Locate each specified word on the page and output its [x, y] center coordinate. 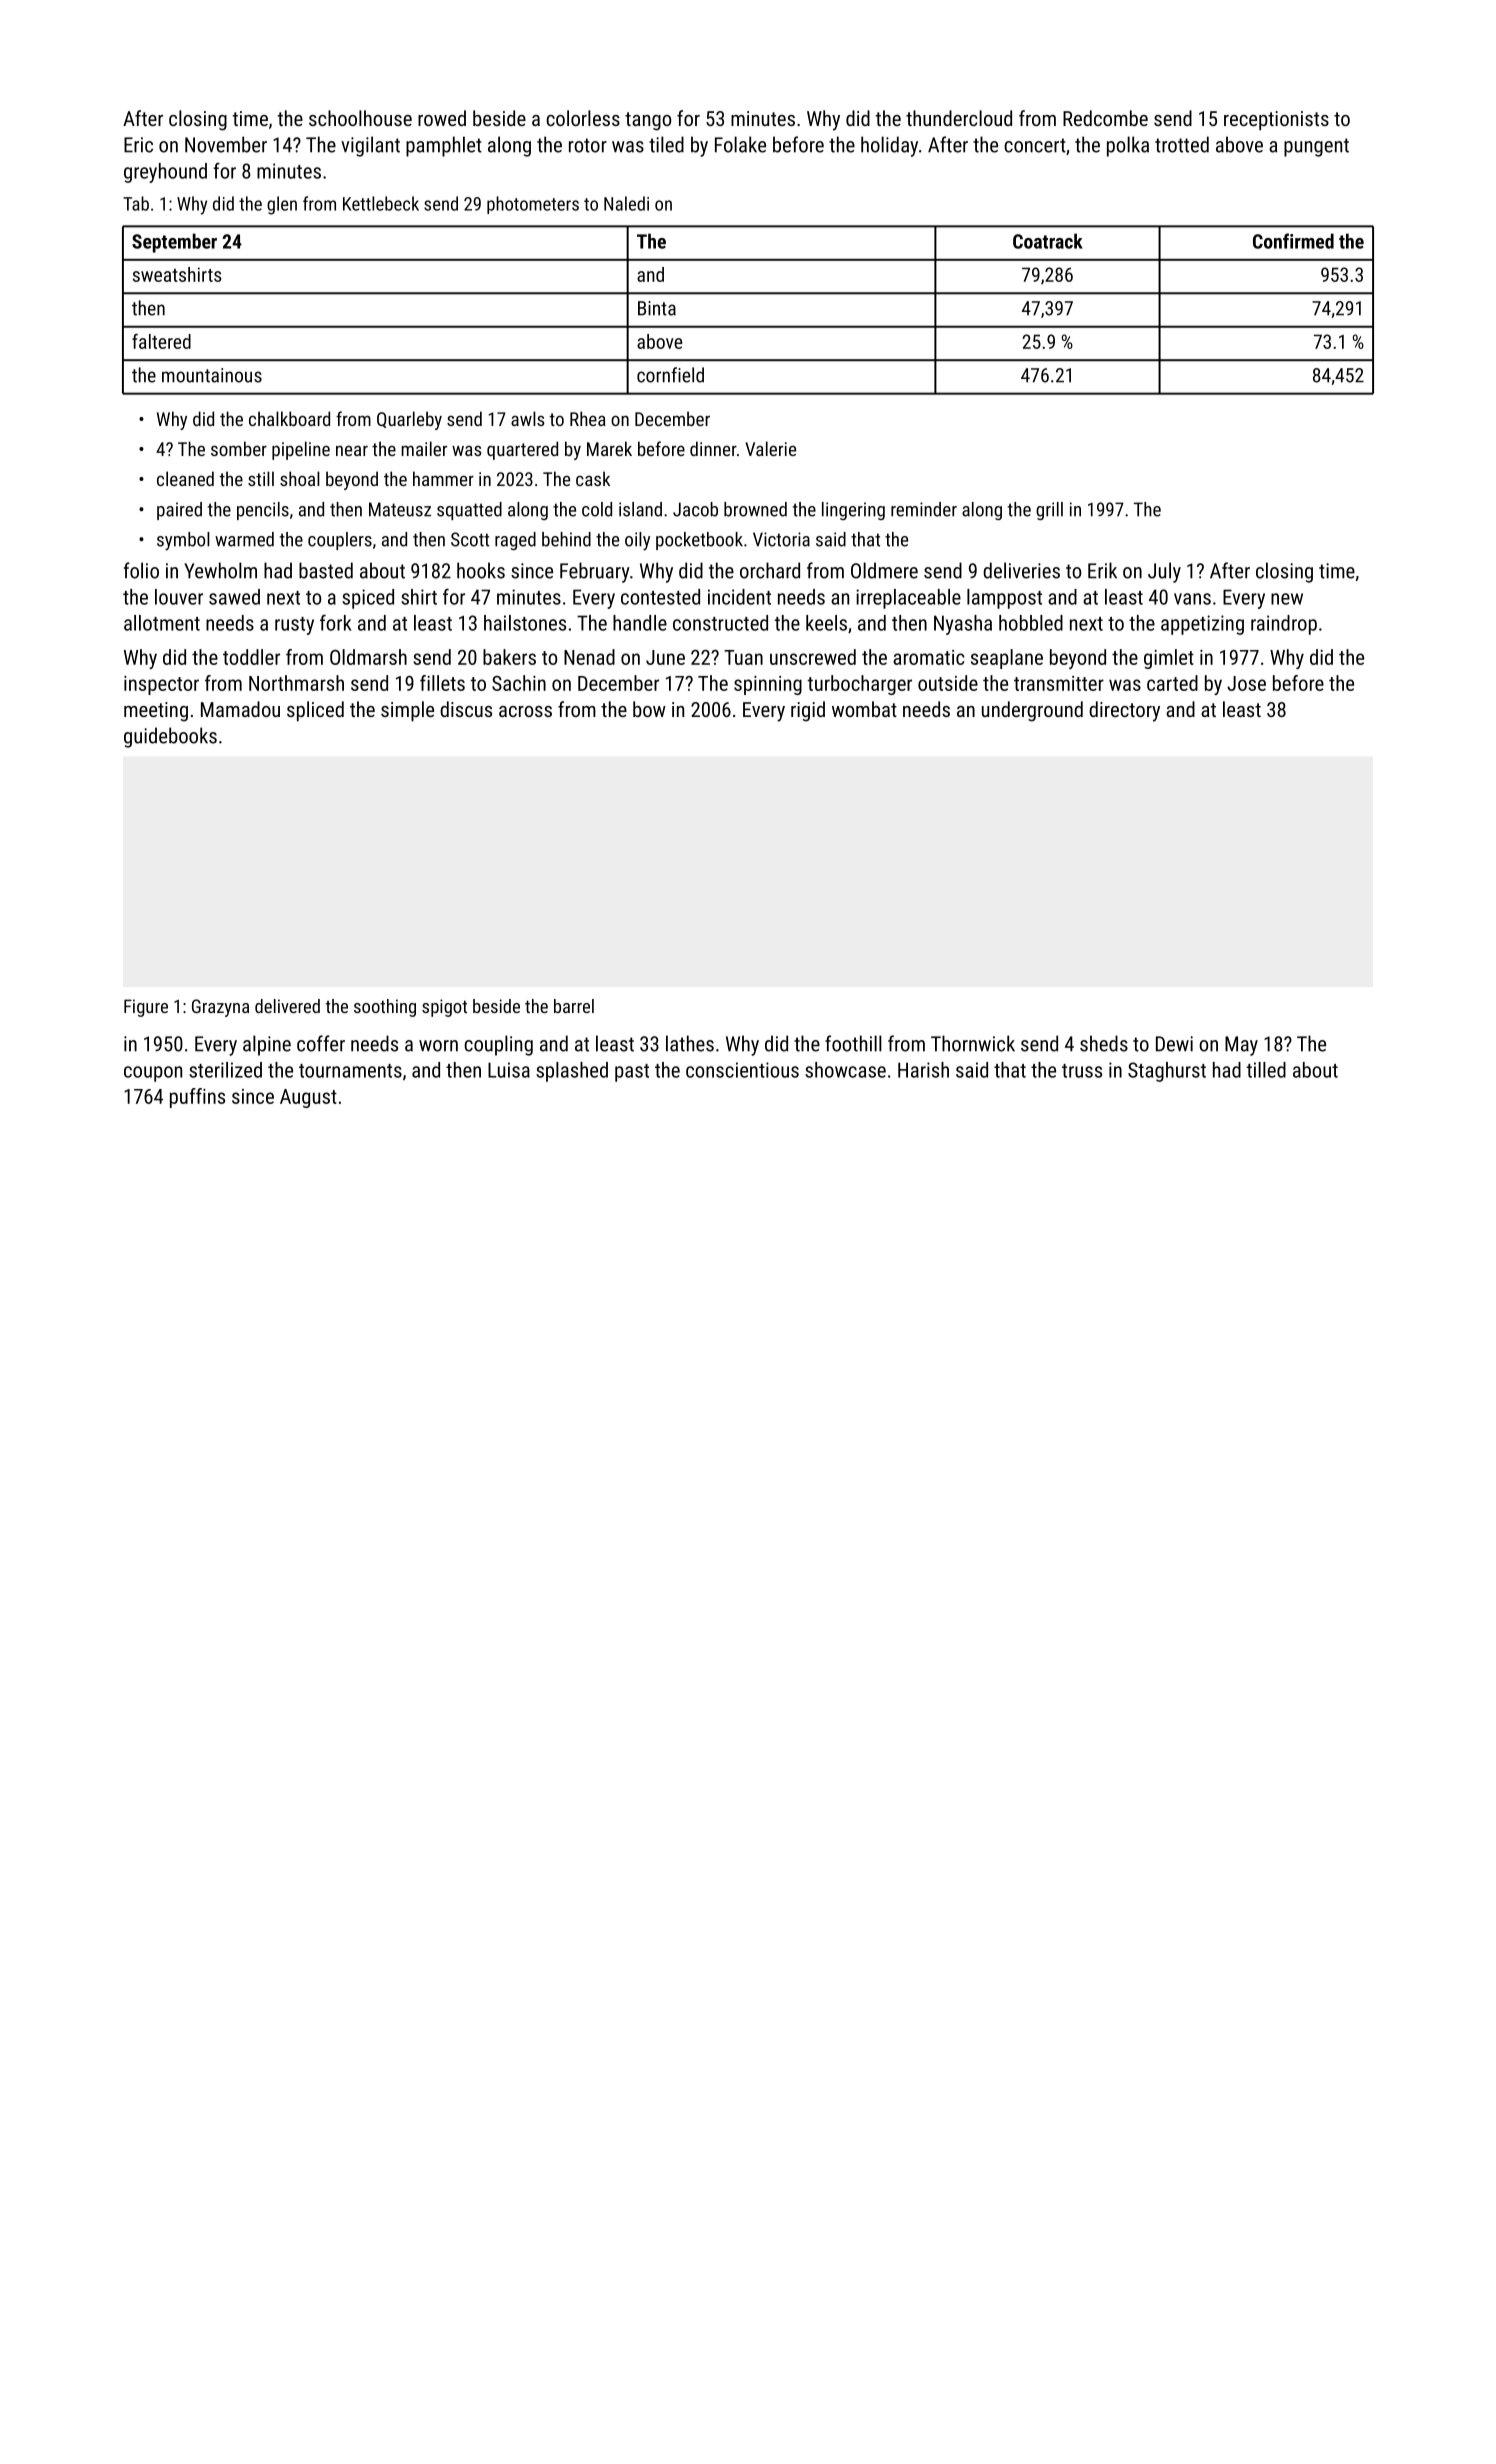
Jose [1246, 683]
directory [1124, 711]
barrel [574, 1006]
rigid [808, 711]
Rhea [588, 418]
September [174, 243]
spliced [315, 711]
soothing [385, 1008]
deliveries [1021, 570]
